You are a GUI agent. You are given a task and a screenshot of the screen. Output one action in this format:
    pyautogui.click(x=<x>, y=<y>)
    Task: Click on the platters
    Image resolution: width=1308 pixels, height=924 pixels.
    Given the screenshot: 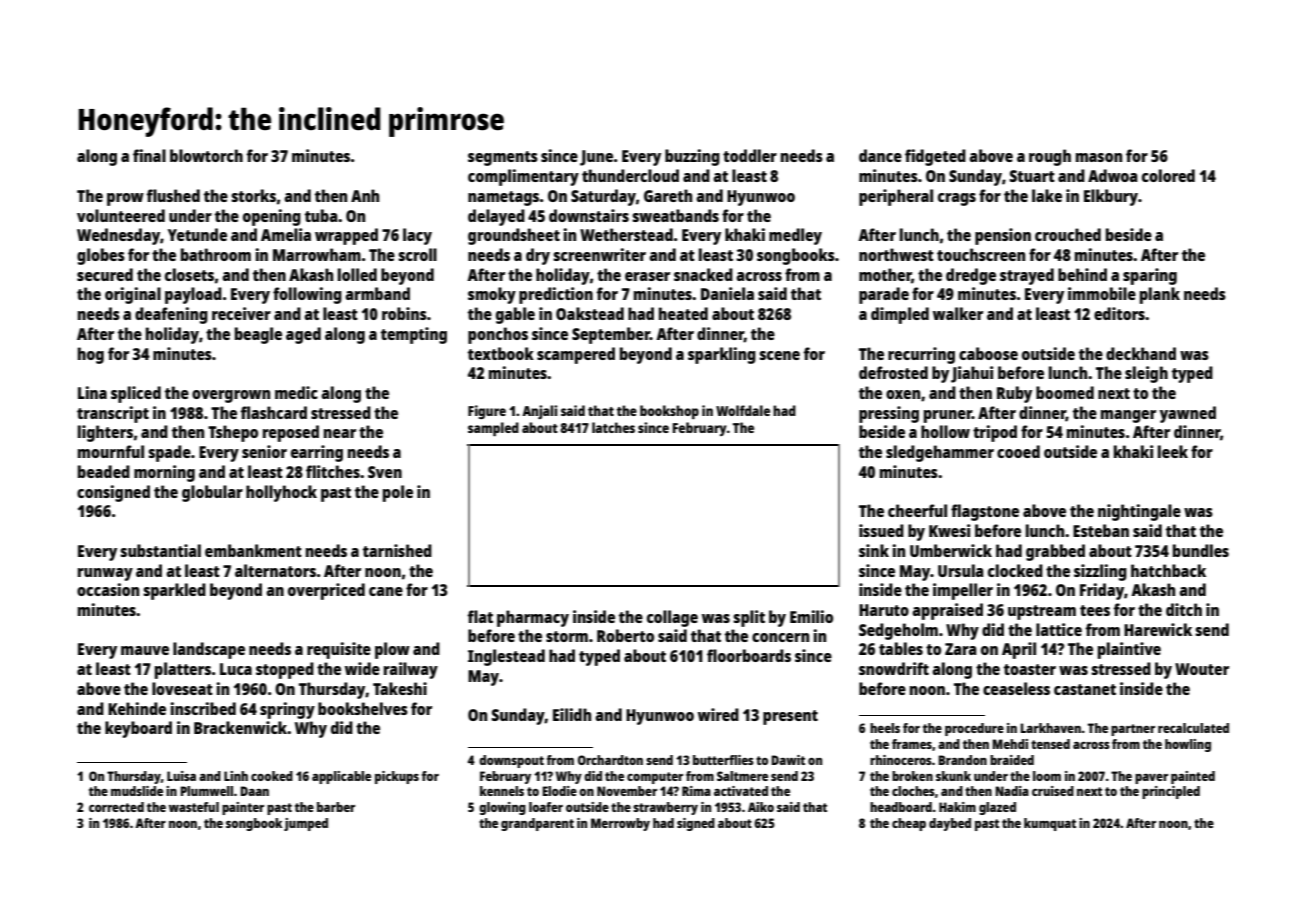 What is the action you would take?
    pyautogui.click(x=183, y=670)
